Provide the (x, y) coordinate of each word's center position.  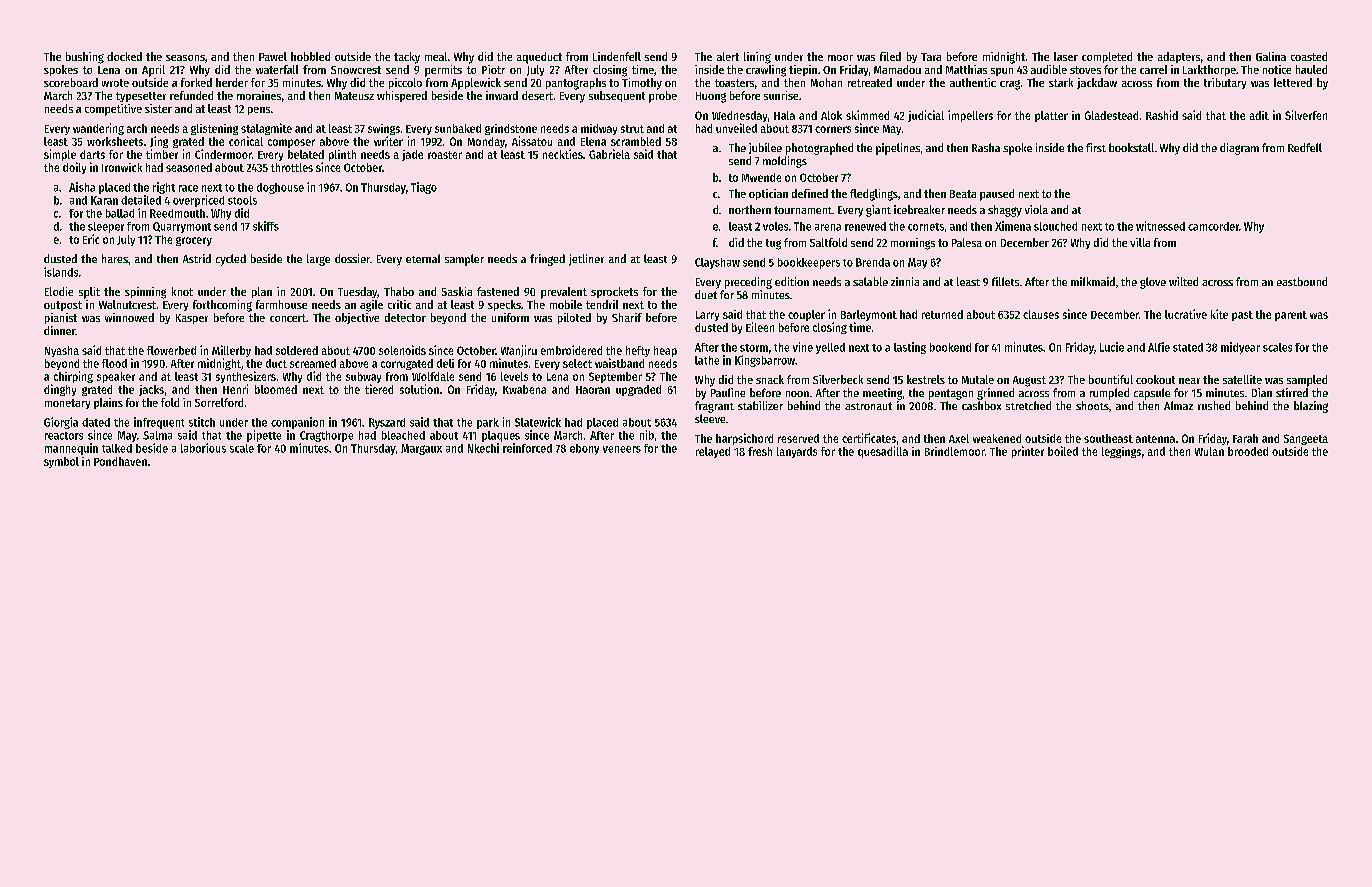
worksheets (115, 141)
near (1189, 381)
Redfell (1305, 147)
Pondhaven (120, 461)
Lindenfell (617, 56)
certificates (869, 438)
